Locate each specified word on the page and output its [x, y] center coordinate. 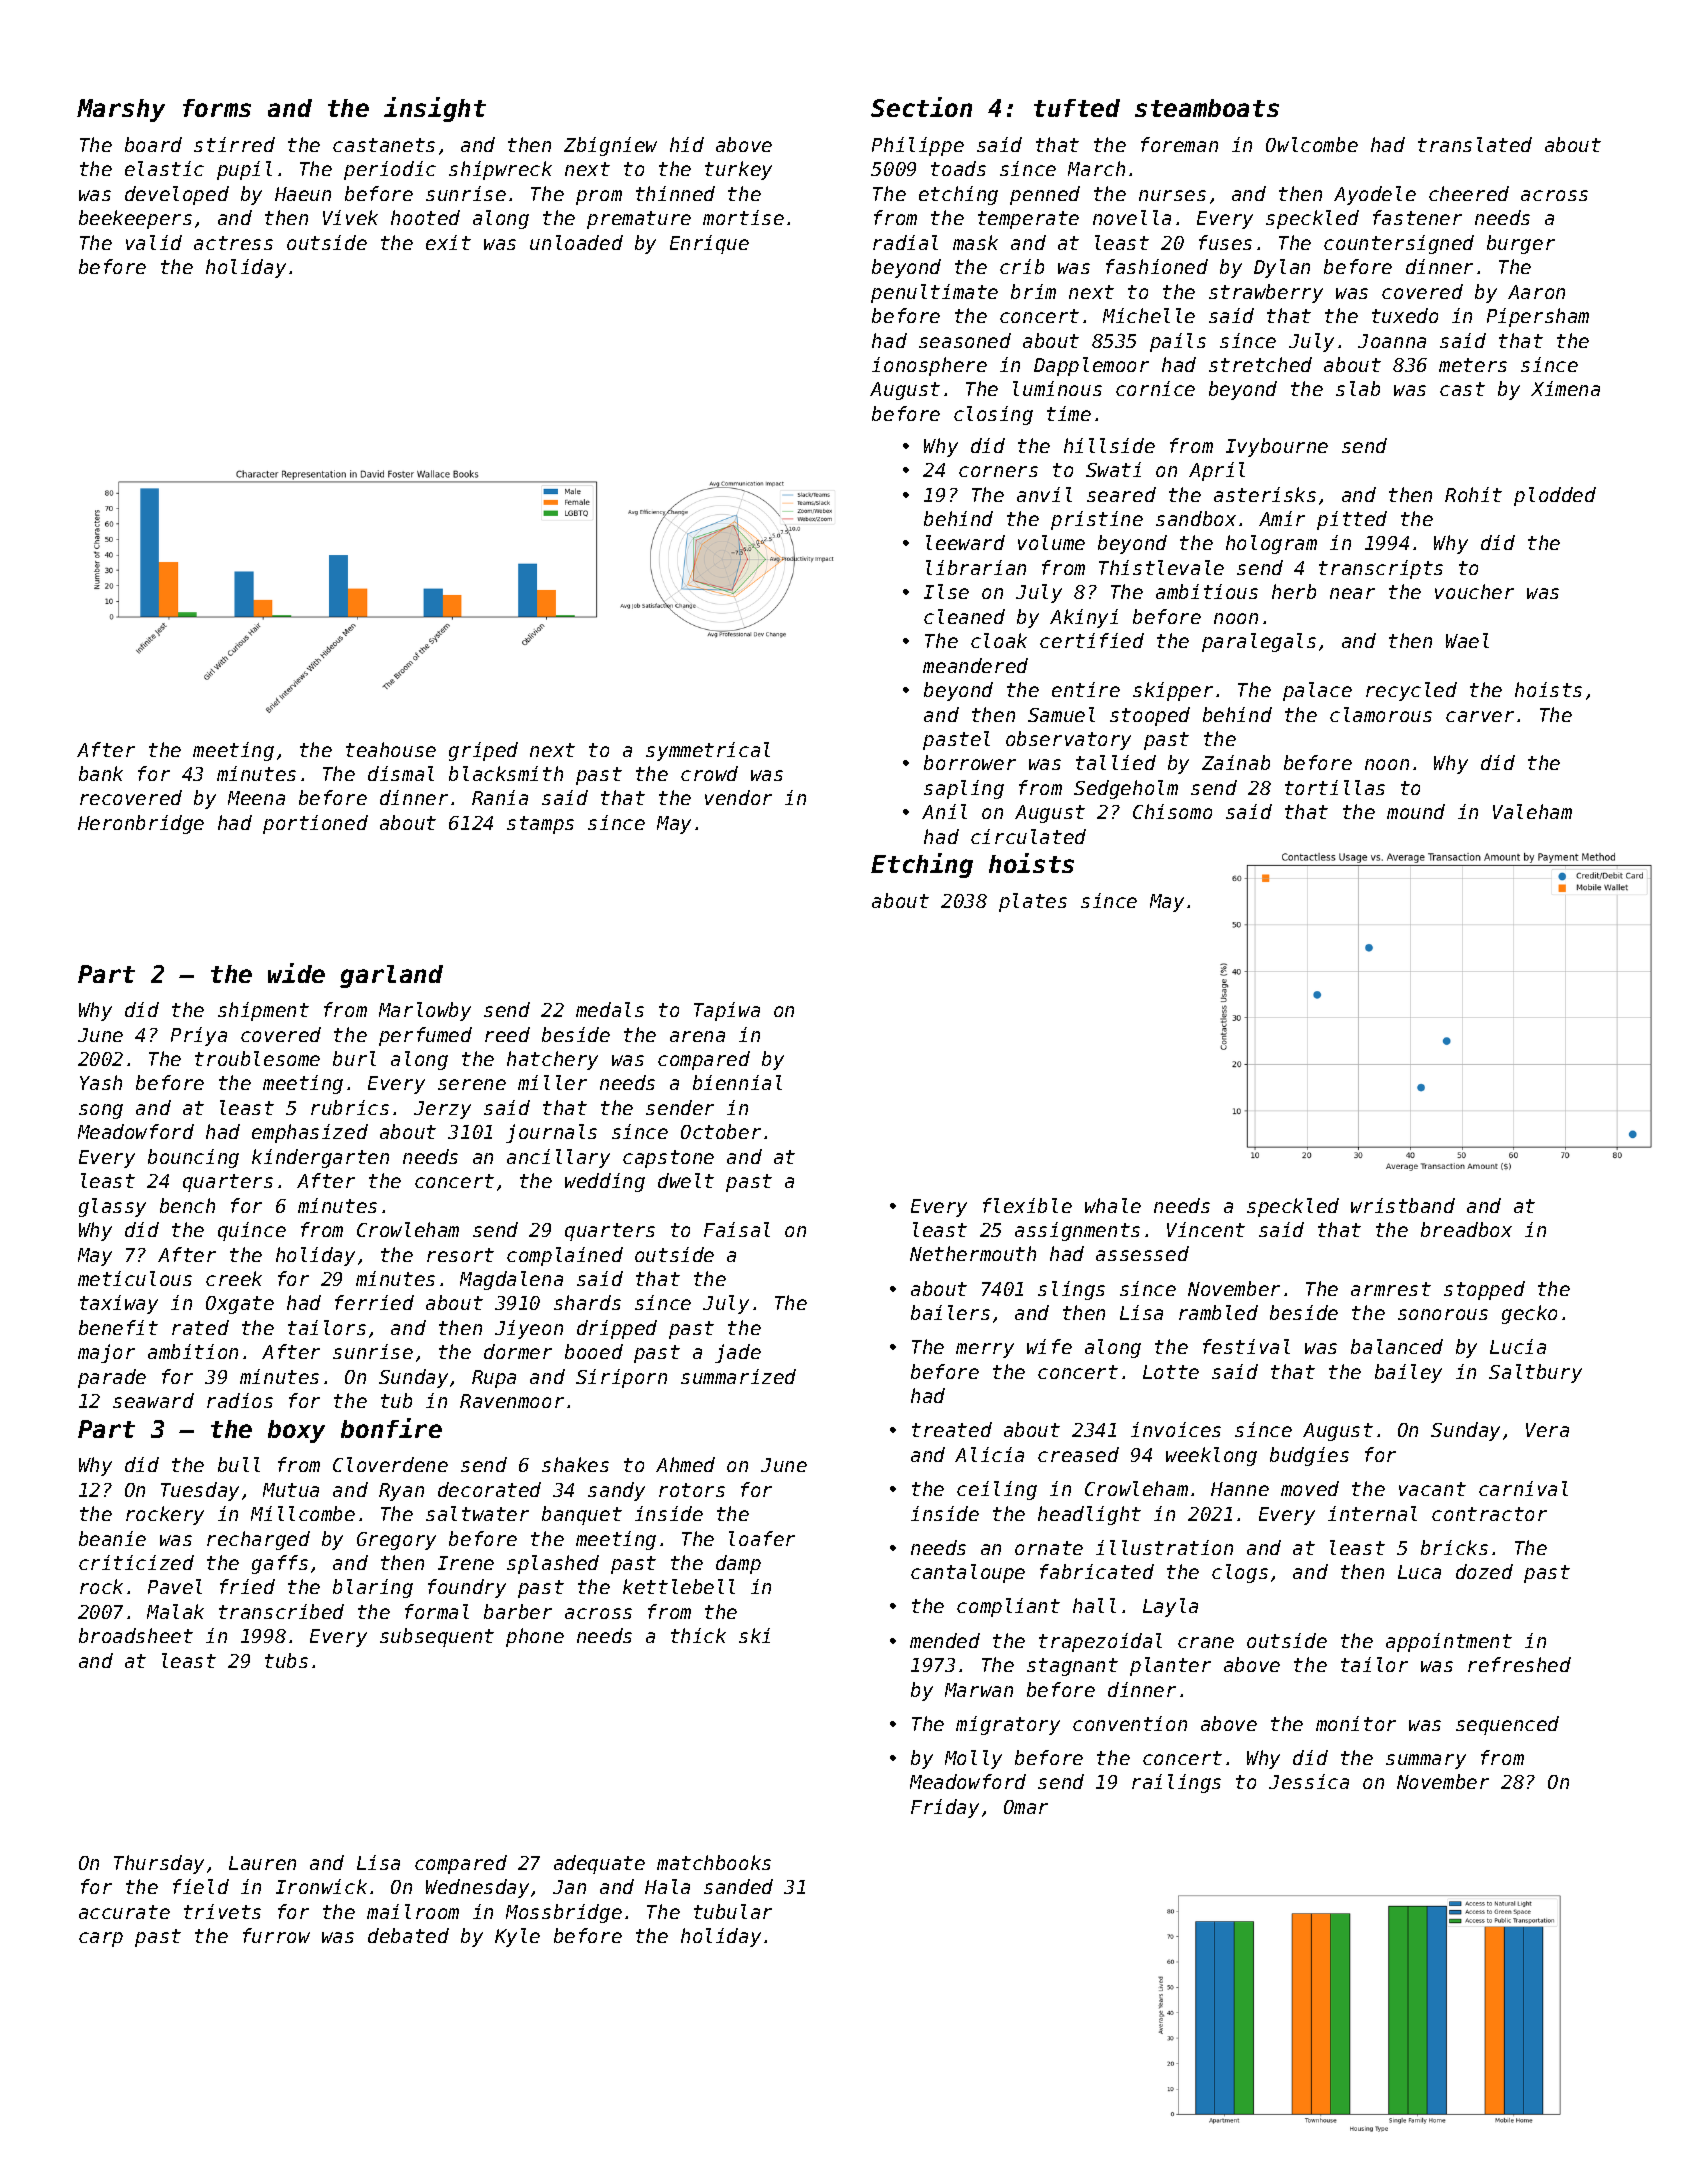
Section [921, 107]
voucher [1474, 591]
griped [483, 751]
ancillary [558, 1158]
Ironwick [321, 1886]
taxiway [119, 1304]
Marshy [121, 110]
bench [187, 1205]
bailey [1408, 1373]
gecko [1529, 1314]
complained [565, 1256]
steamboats [1207, 108]
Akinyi [1084, 618]
